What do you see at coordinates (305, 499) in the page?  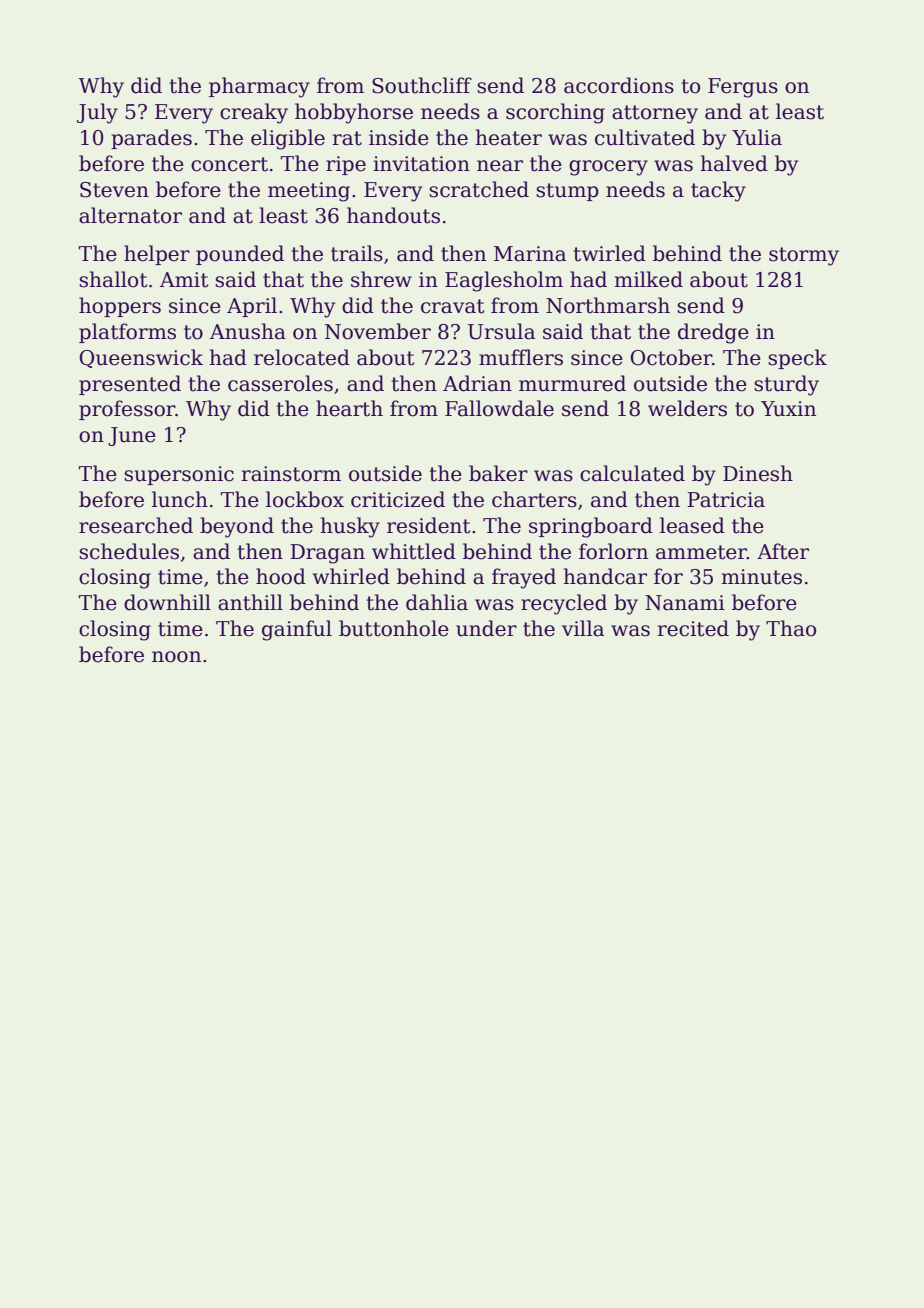 I see `lockbox` at bounding box center [305, 499].
